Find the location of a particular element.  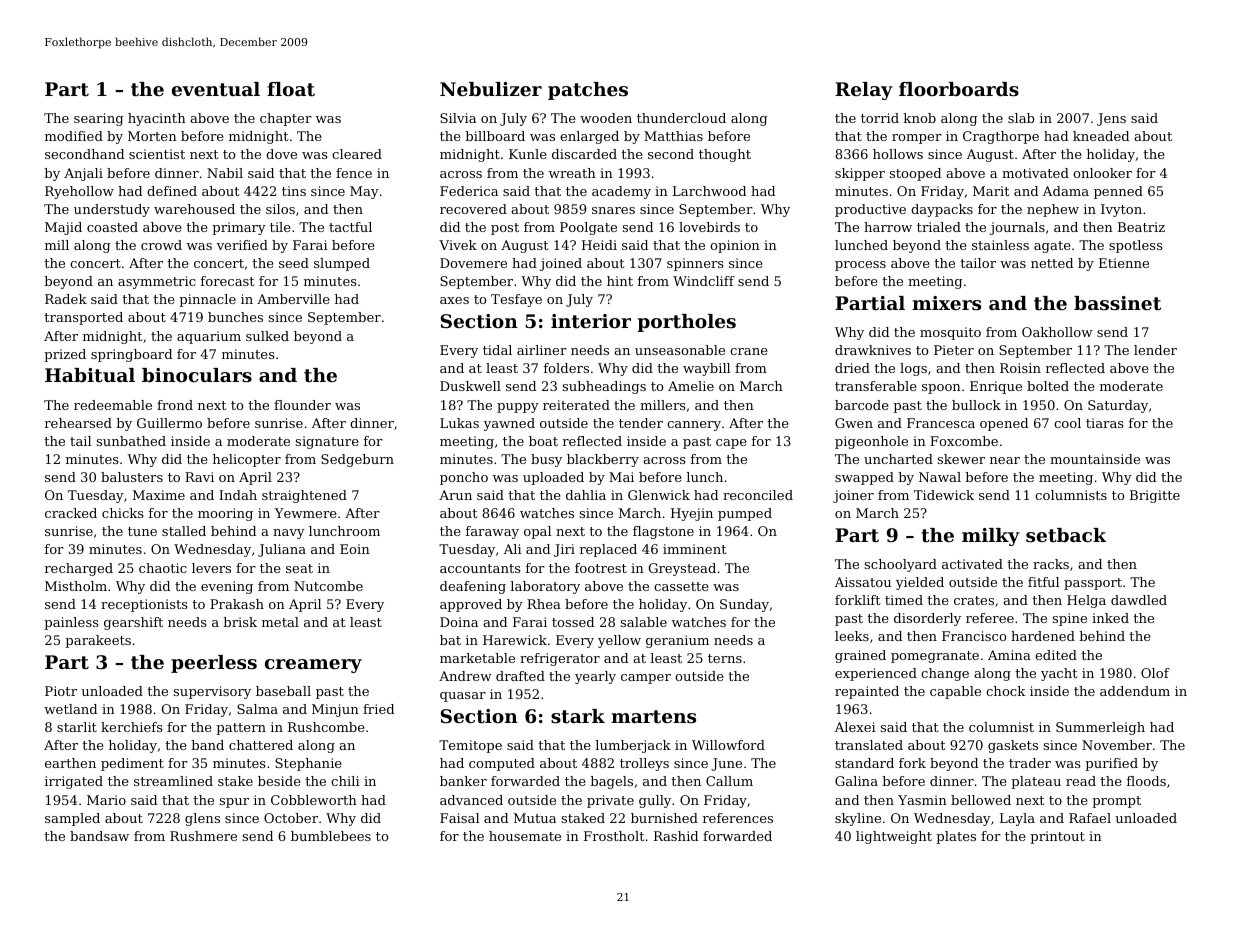

daypacks is located at coordinates (942, 210).
